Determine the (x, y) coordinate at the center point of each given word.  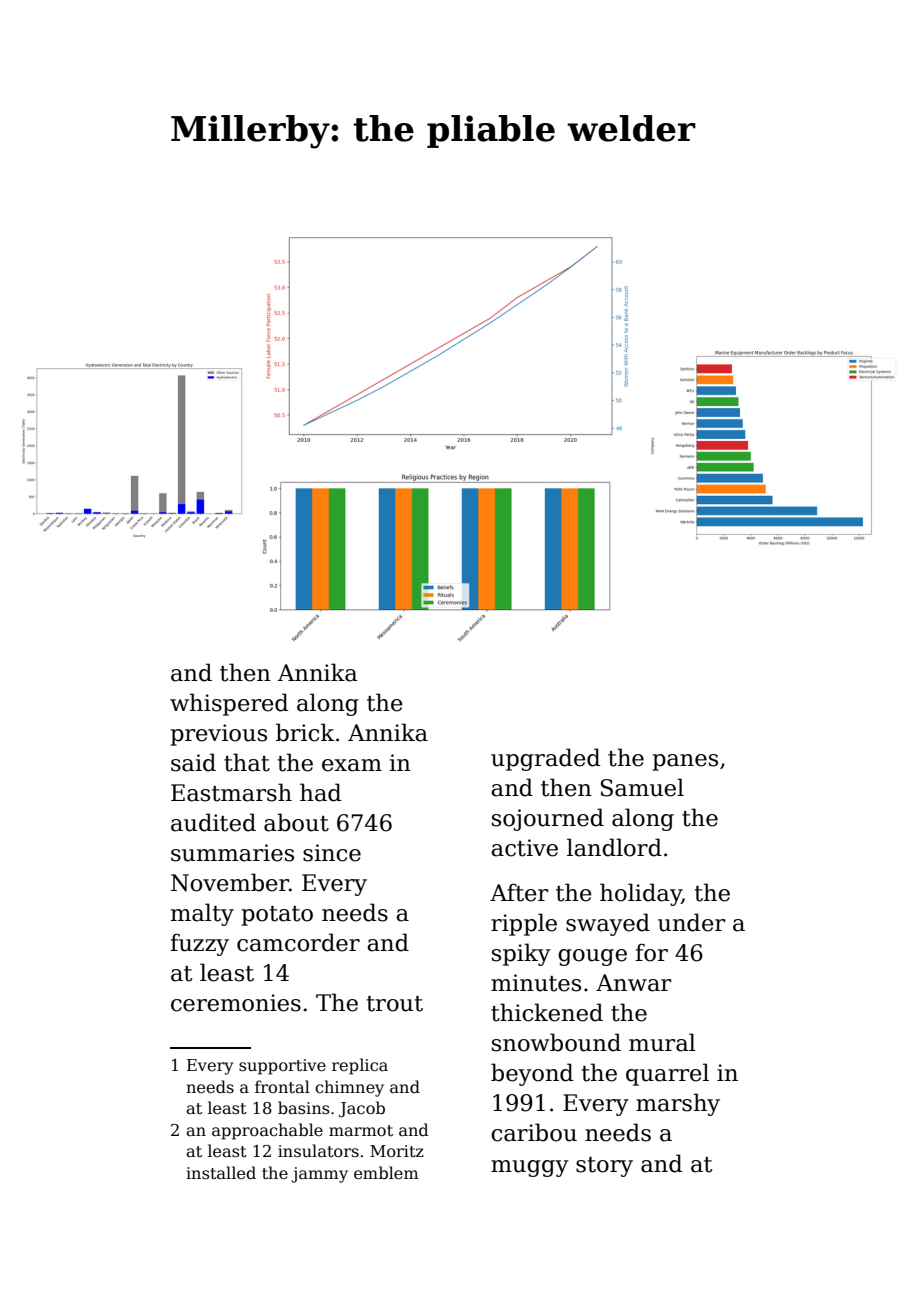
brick (305, 732)
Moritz (397, 1151)
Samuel (642, 787)
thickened (547, 1012)
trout (394, 1004)
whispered (229, 704)
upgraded (545, 759)
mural (662, 1042)
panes (685, 762)
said (193, 762)
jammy (319, 1175)
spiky (521, 954)
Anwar (633, 983)
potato (277, 916)
